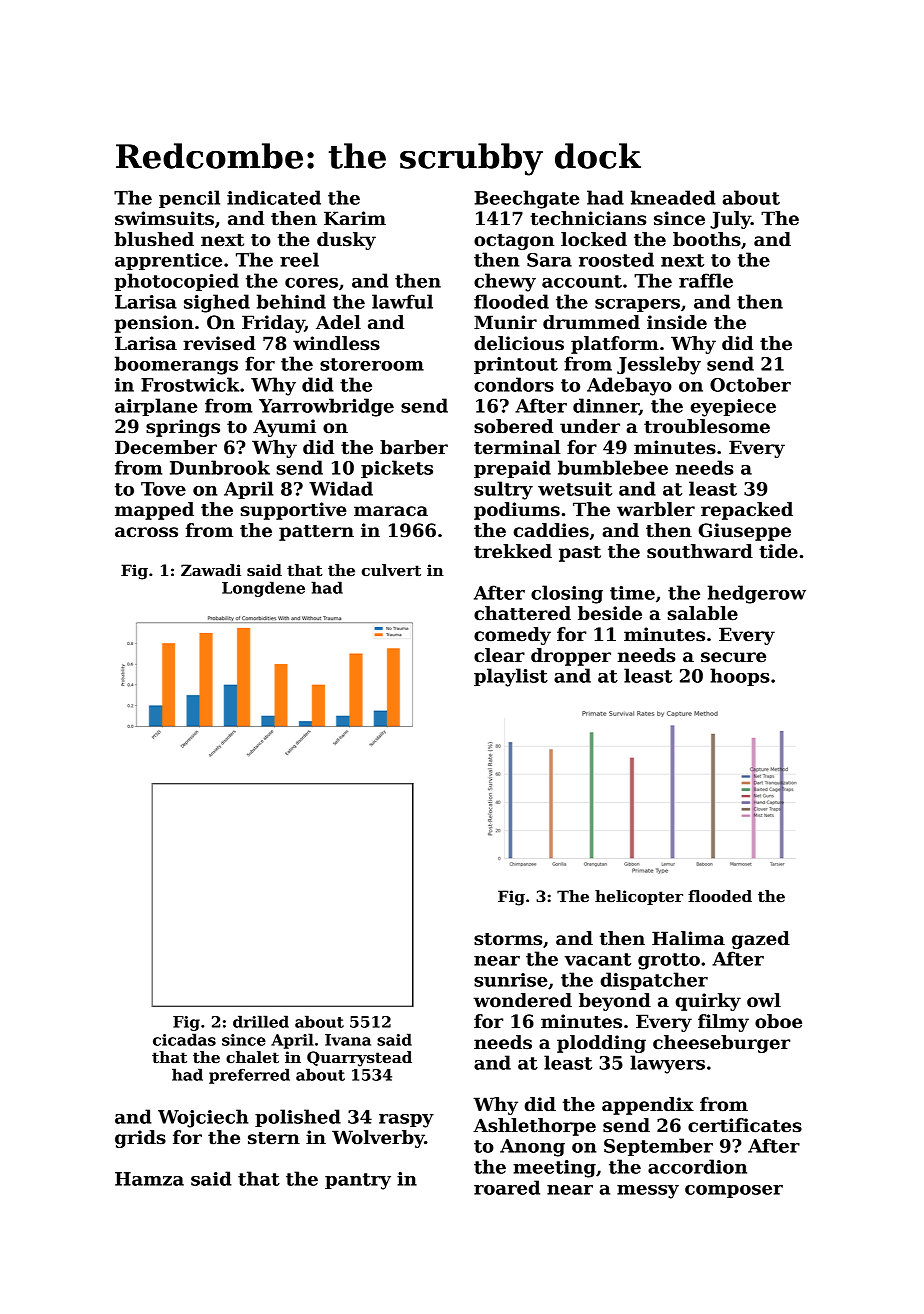 The width and height of the image is (924, 1314). I want to click on wondered, so click(522, 1000).
